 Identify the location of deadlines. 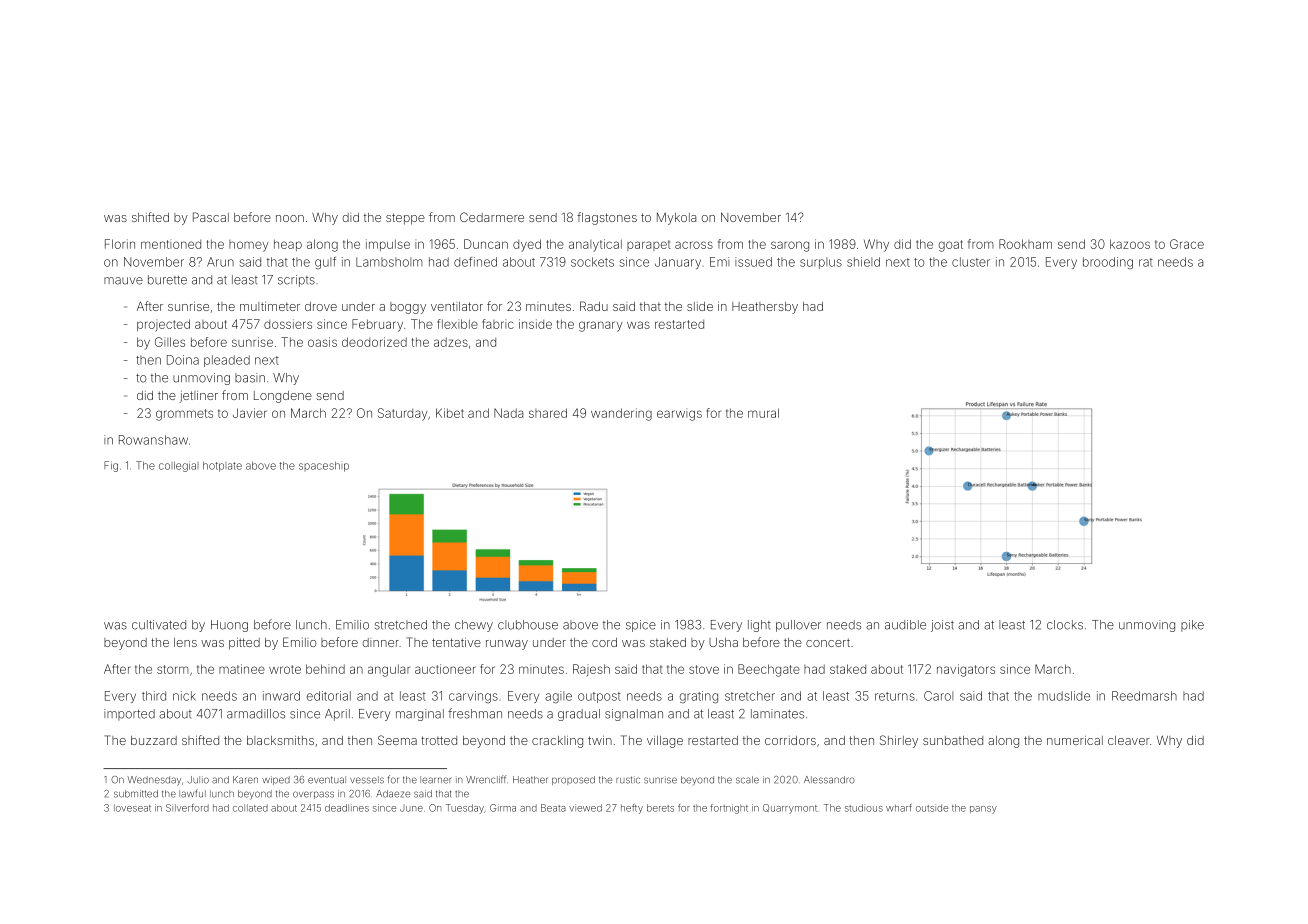
(347, 808).
